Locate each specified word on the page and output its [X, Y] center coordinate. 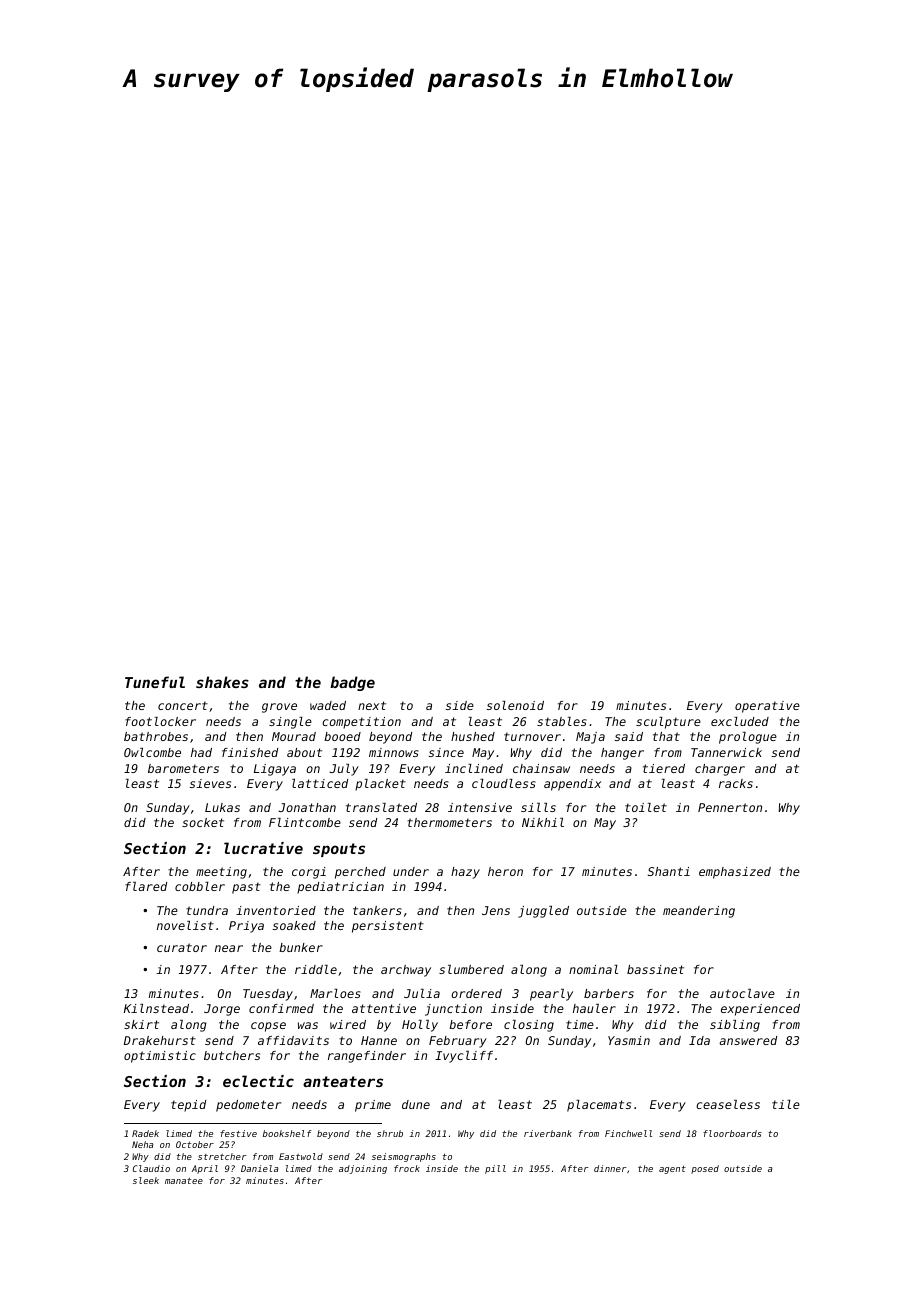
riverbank [548, 1133]
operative [767, 707]
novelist [185, 925]
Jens [496, 910]
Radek [145, 1133]
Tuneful [155, 682]
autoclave [742, 993]
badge [352, 683]
